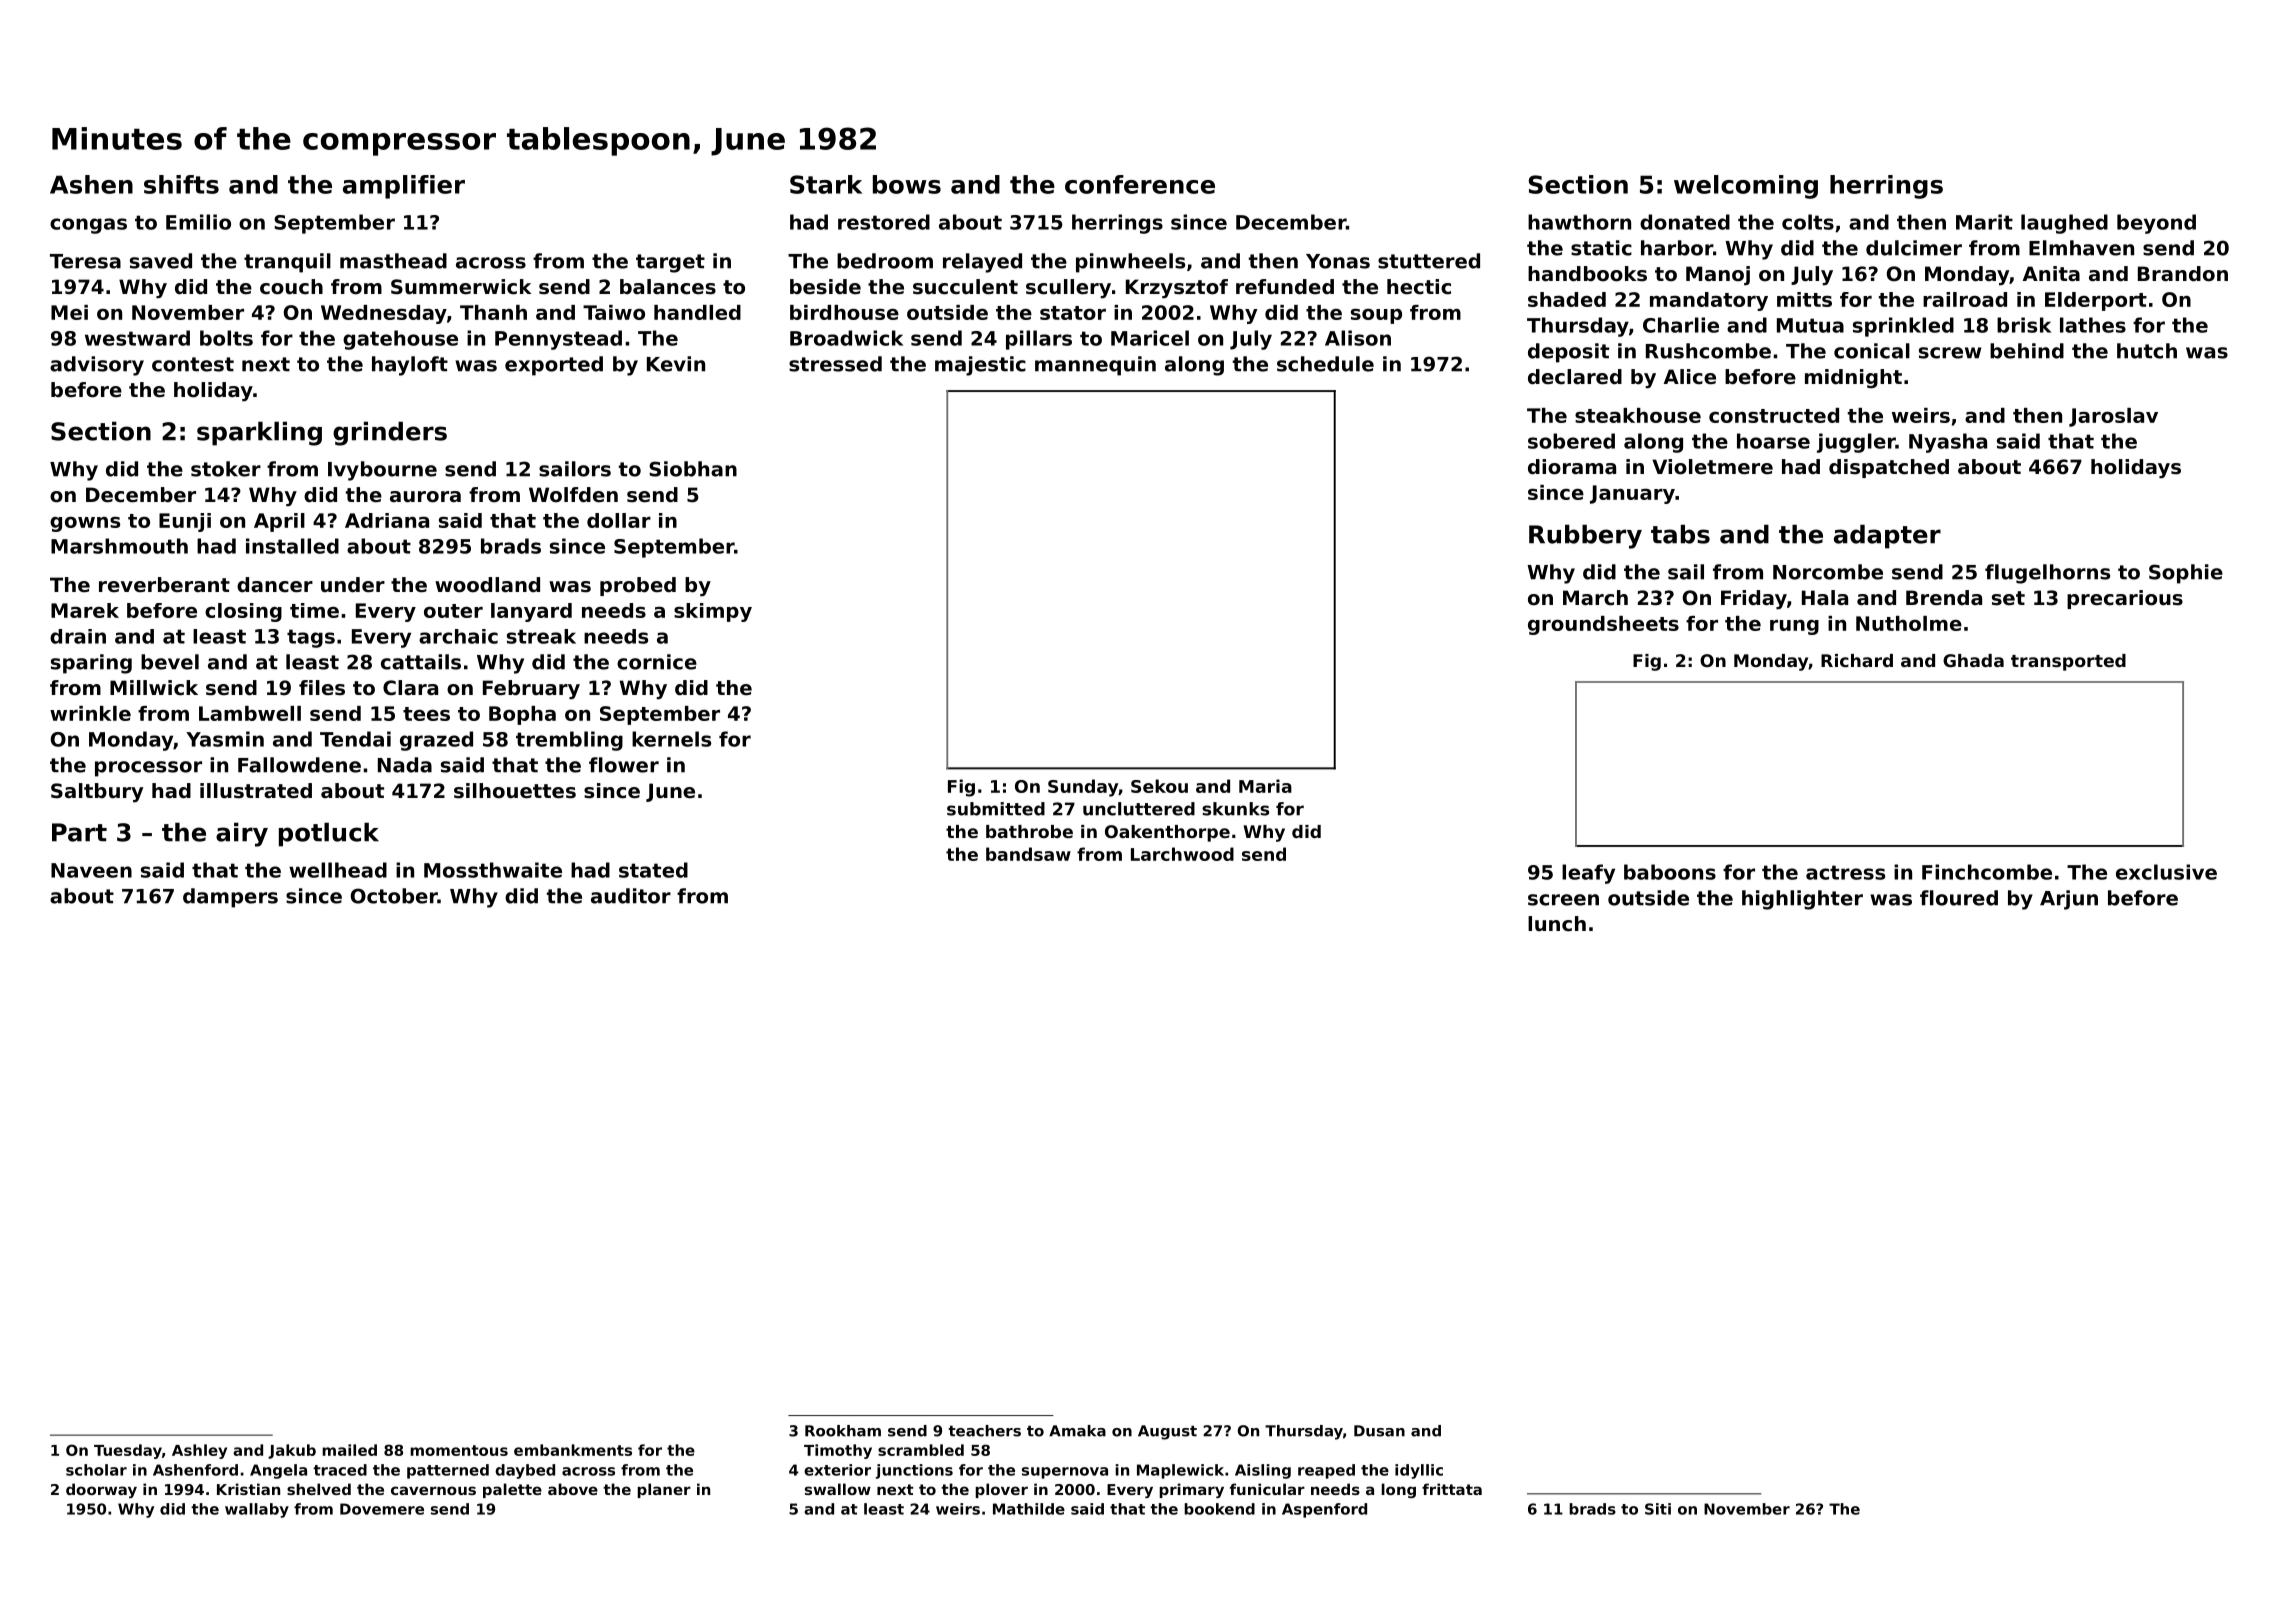 The height and width of the screenshot is (1614, 2282). What do you see at coordinates (91, 870) in the screenshot?
I see `Naveen` at bounding box center [91, 870].
